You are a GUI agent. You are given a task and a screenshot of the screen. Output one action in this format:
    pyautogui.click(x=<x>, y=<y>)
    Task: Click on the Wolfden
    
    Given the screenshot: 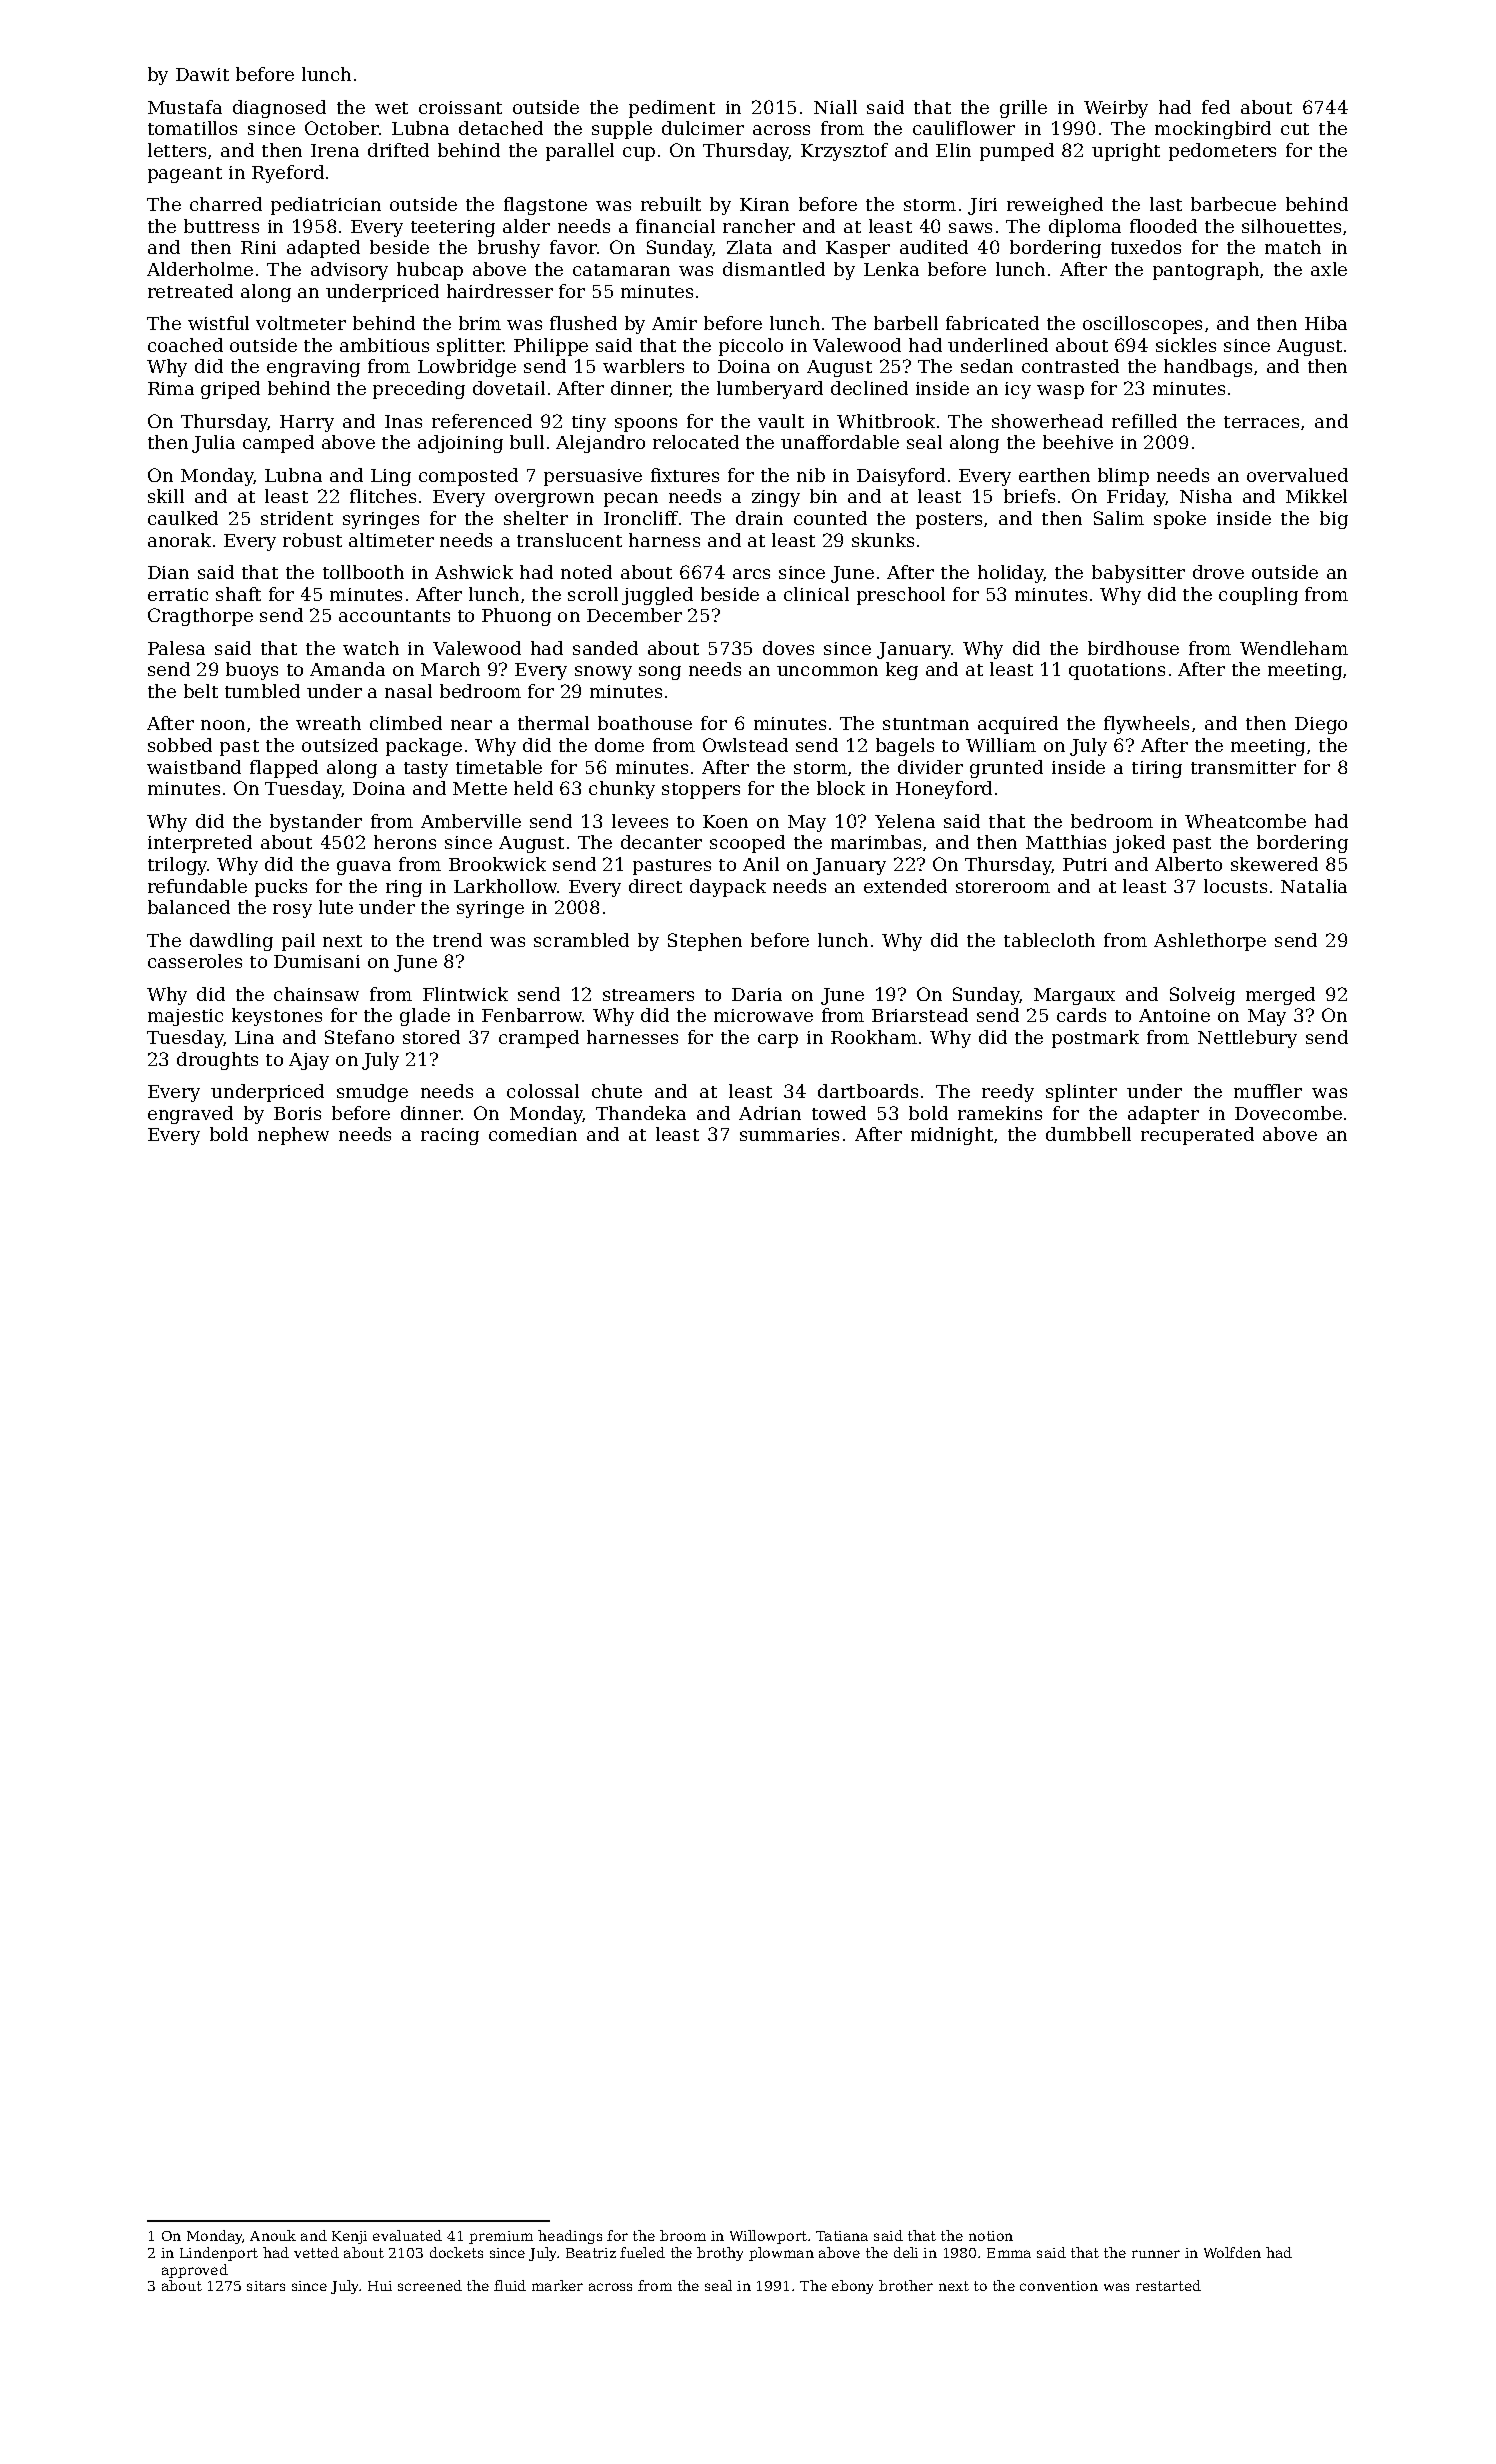 What is the action you would take?
    pyautogui.click(x=1232, y=2252)
